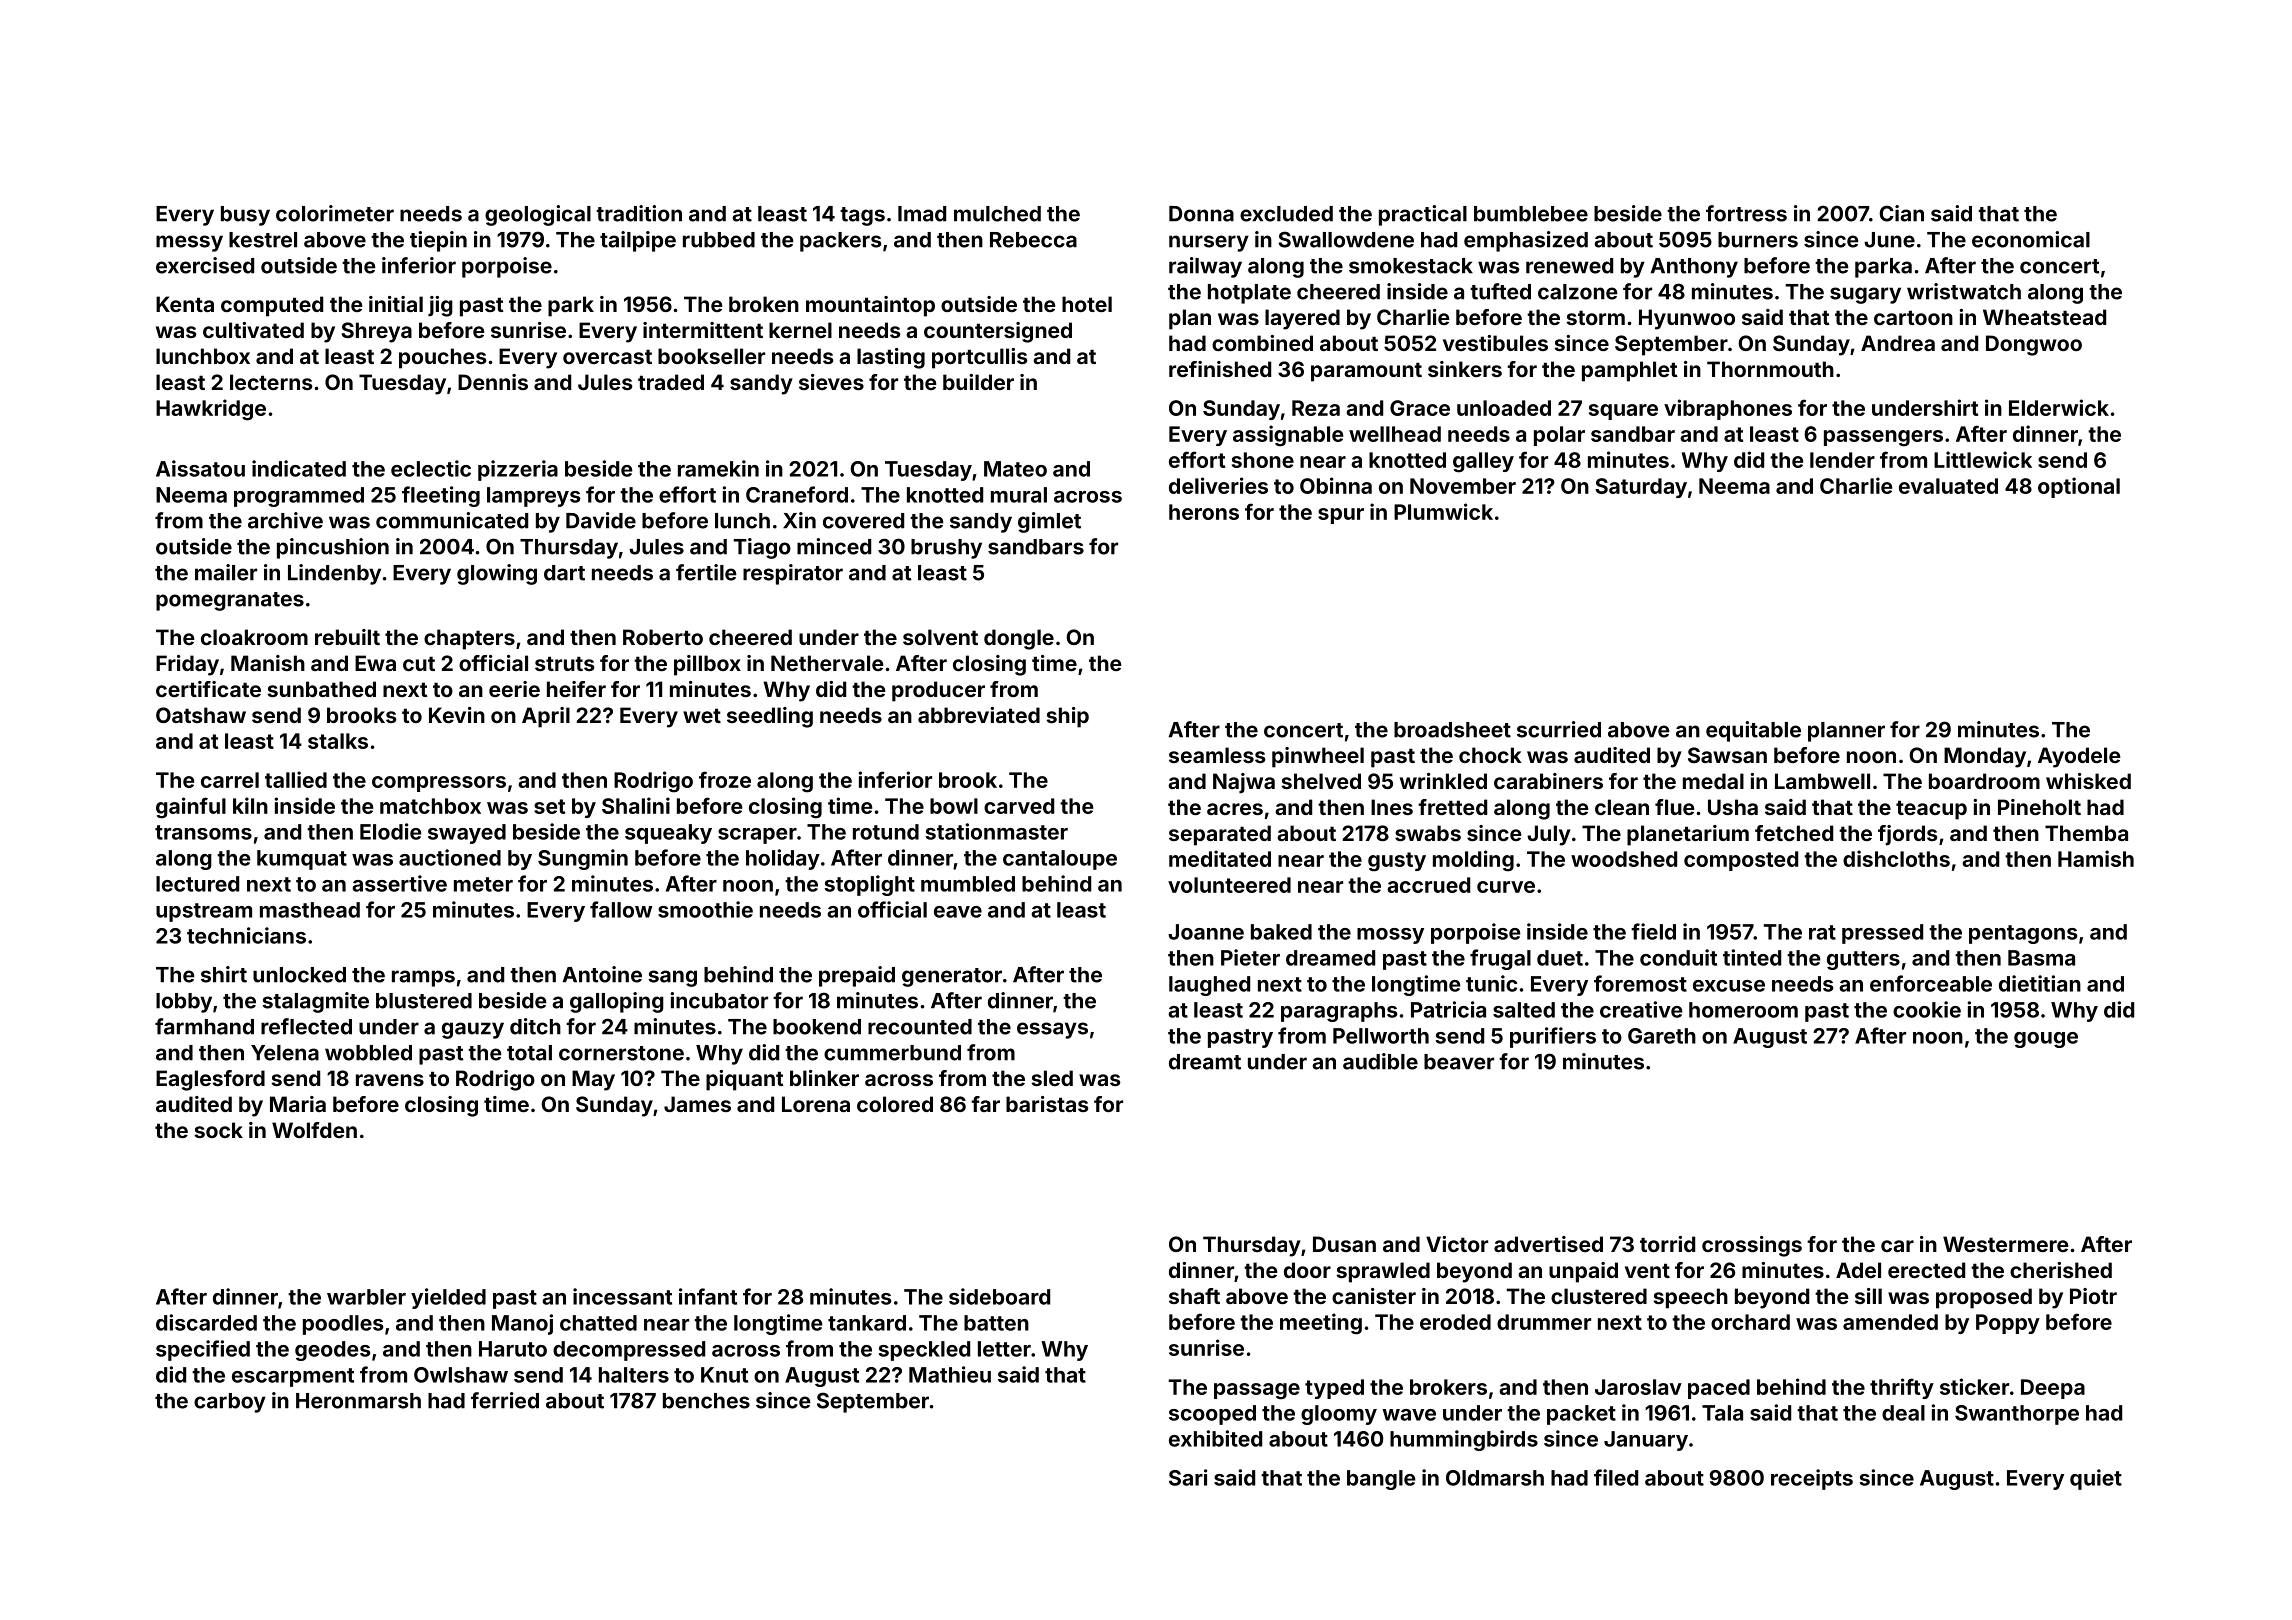 The image size is (2292, 1620). I want to click on Donna, so click(1201, 214).
